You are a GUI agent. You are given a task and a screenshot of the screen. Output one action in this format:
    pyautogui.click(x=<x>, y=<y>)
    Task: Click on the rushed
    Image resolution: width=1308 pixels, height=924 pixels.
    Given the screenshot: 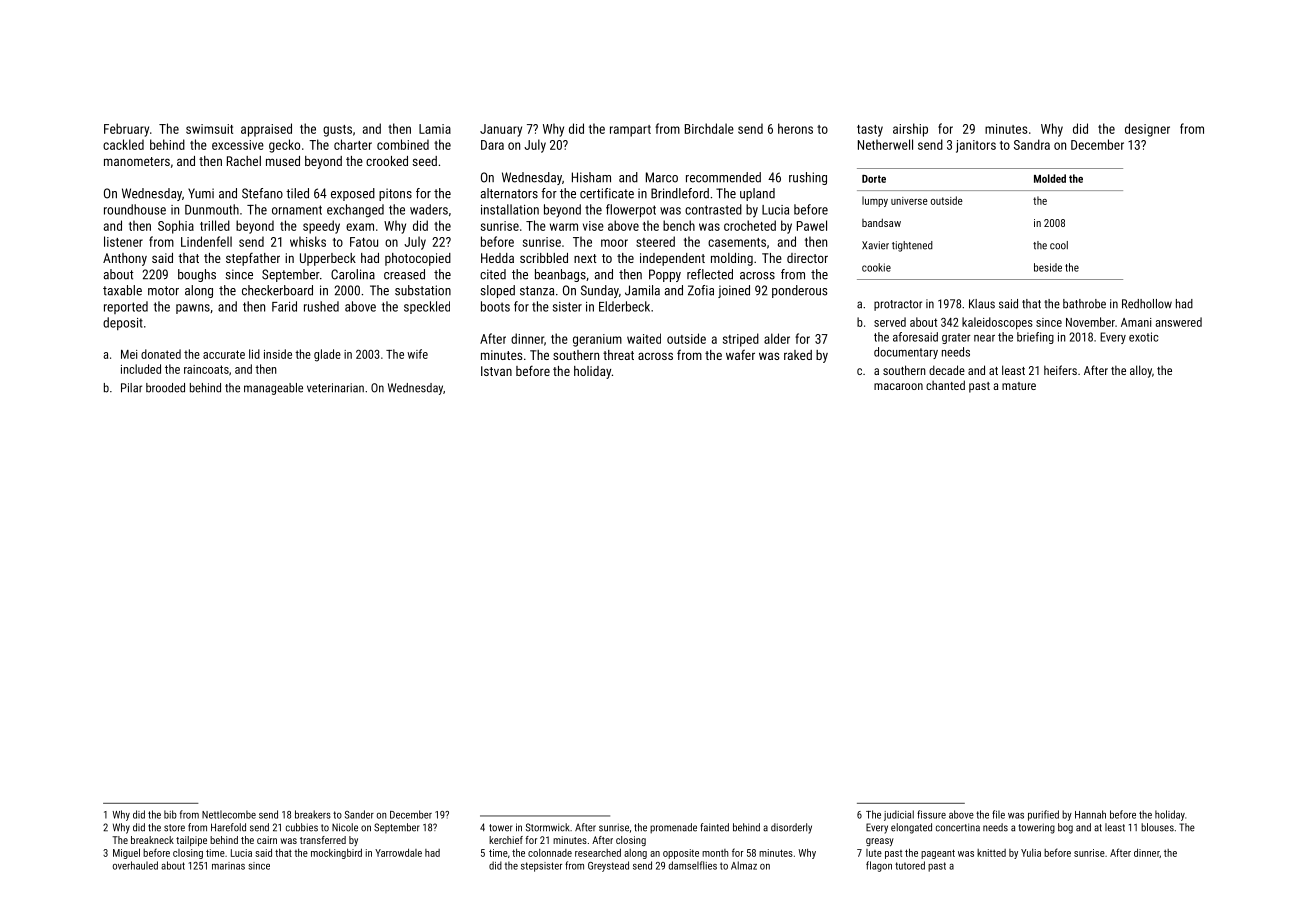 What is the action you would take?
    pyautogui.click(x=321, y=306)
